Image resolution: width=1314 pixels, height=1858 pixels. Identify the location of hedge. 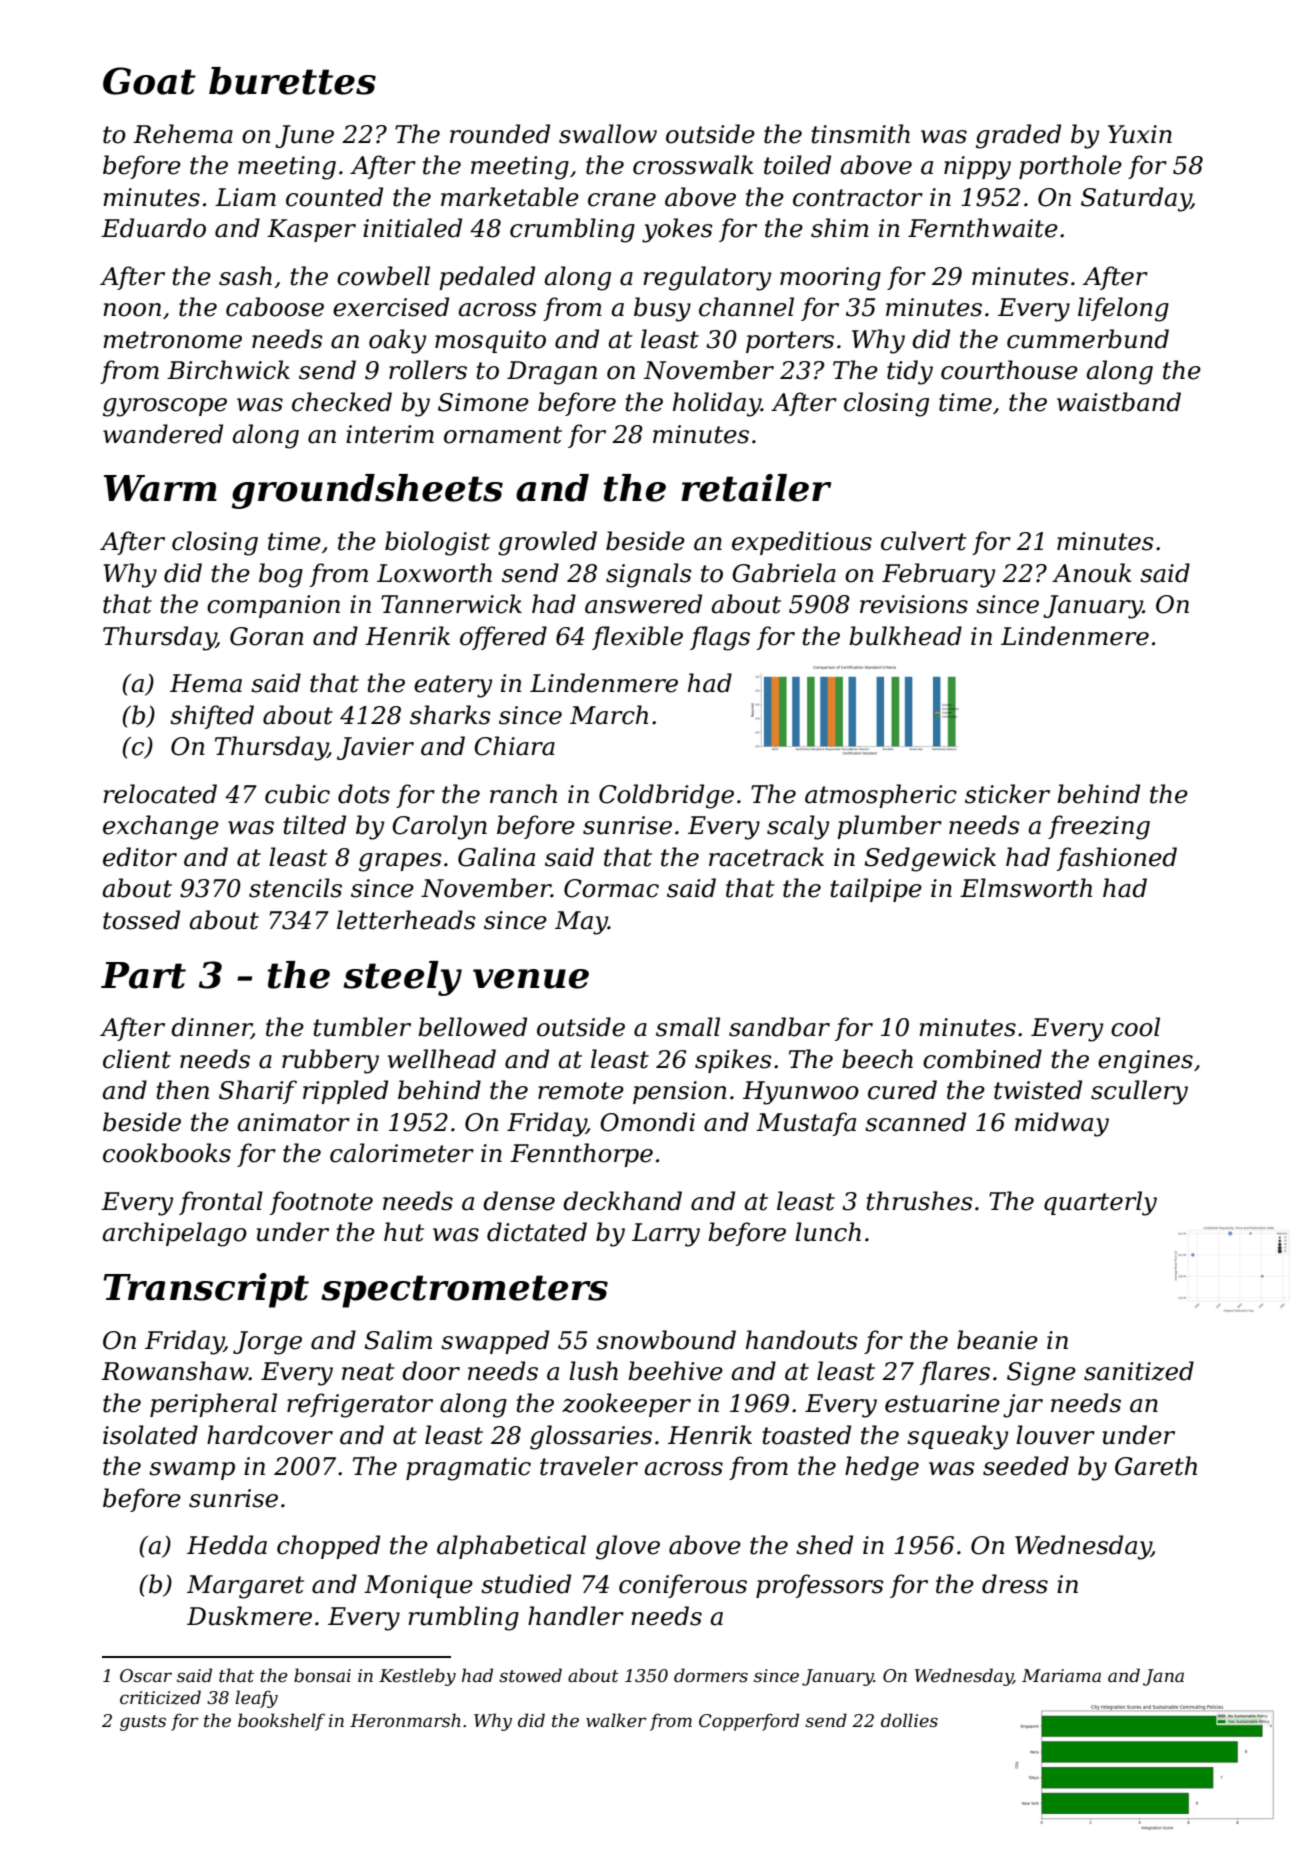
(882, 1468).
